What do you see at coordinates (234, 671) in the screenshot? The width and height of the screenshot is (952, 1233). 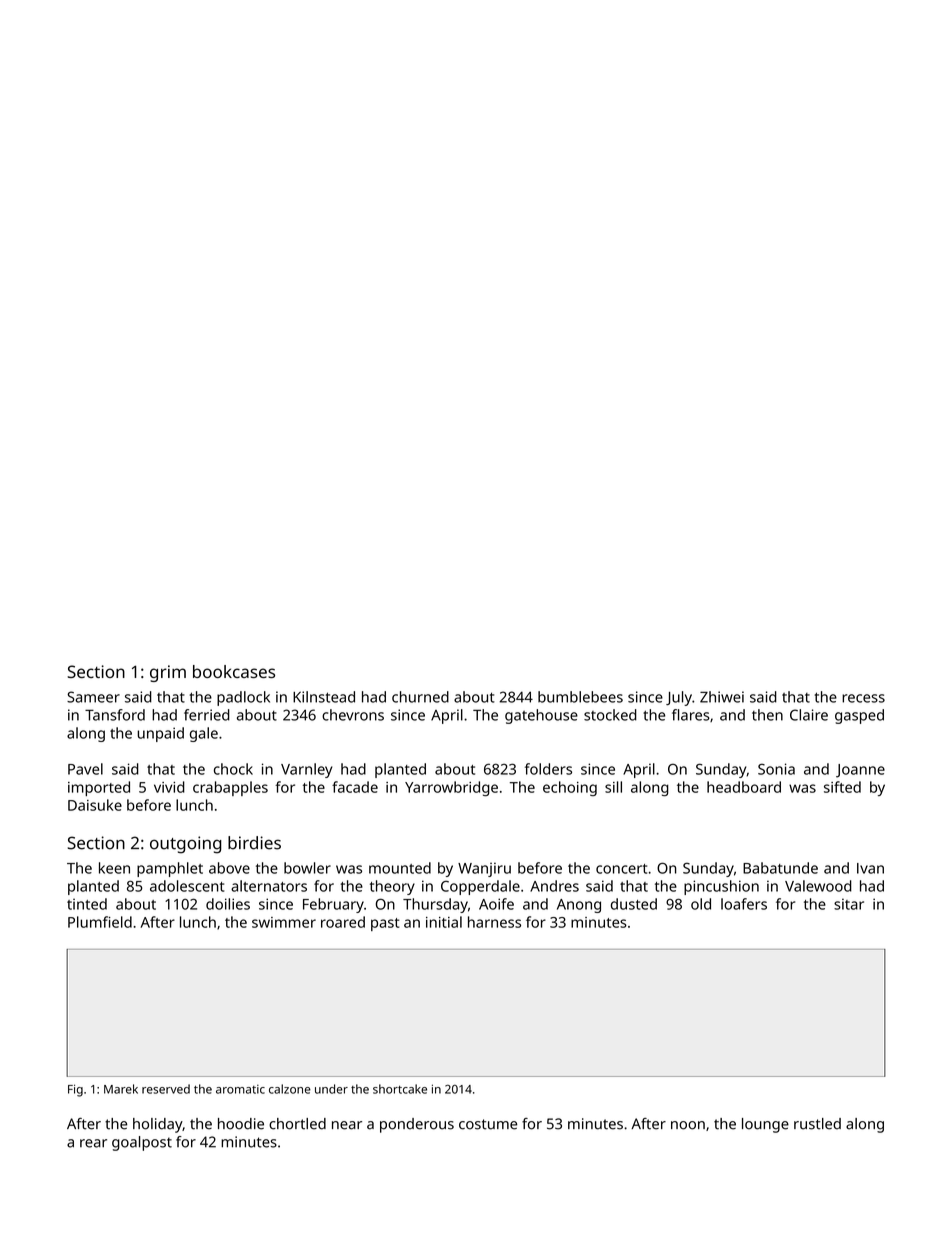 I see `bookcases` at bounding box center [234, 671].
